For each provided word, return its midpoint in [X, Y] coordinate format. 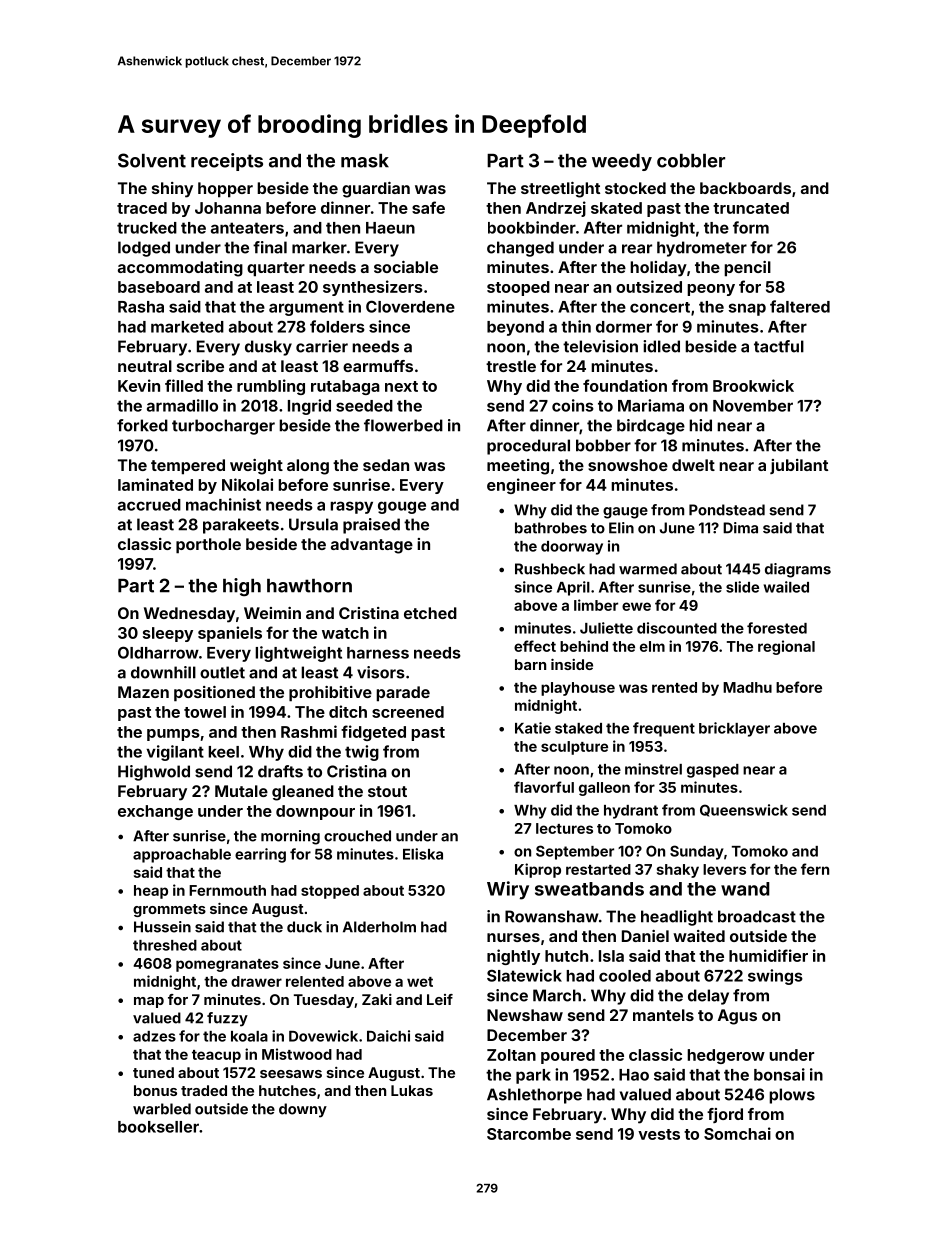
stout [387, 791]
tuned [153, 1072]
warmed [648, 569]
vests [659, 1134]
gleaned [303, 793]
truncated [751, 208]
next [401, 386]
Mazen [143, 692]
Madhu [747, 687]
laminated [155, 484]
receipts [227, 162]
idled [661, 346]
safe [428, 207]
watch [345, 633]
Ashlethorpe [534, 1096]
